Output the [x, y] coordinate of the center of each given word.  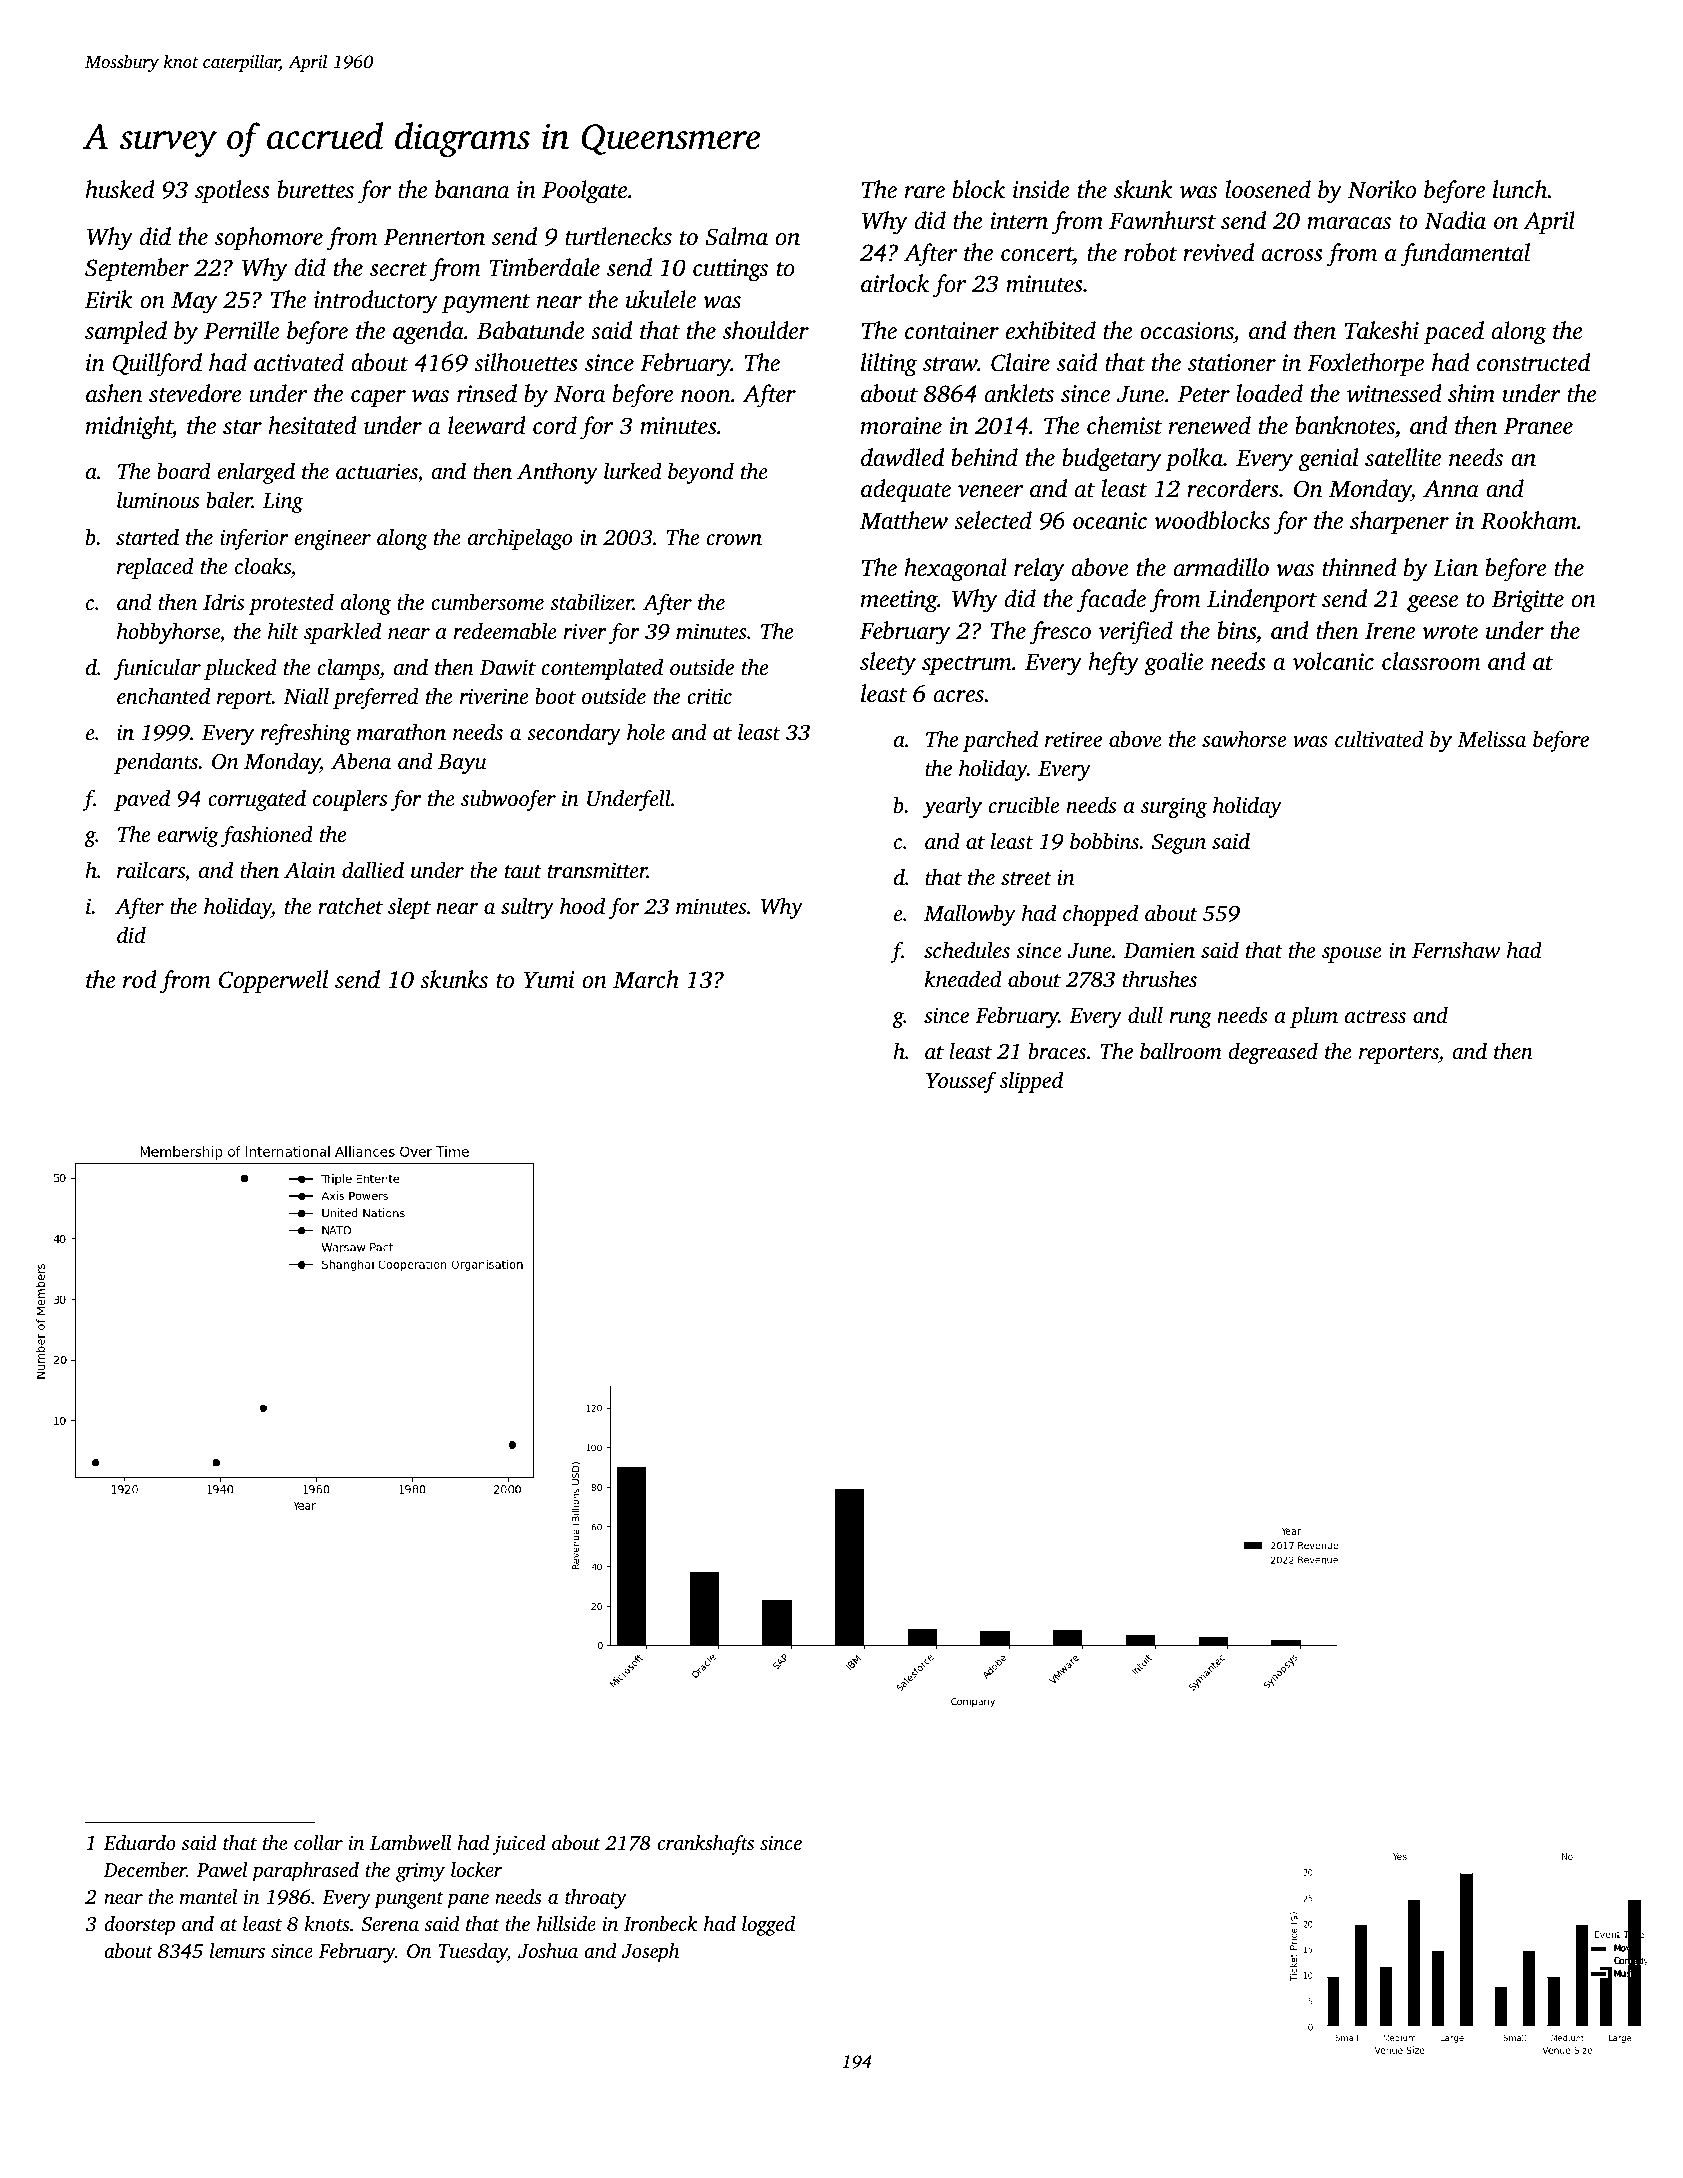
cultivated [1379, 739]
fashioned [267, 836]
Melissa [1491, 738]
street [1026, 878]
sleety [888, 664]
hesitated [313, 425]
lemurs [237, 1950]
